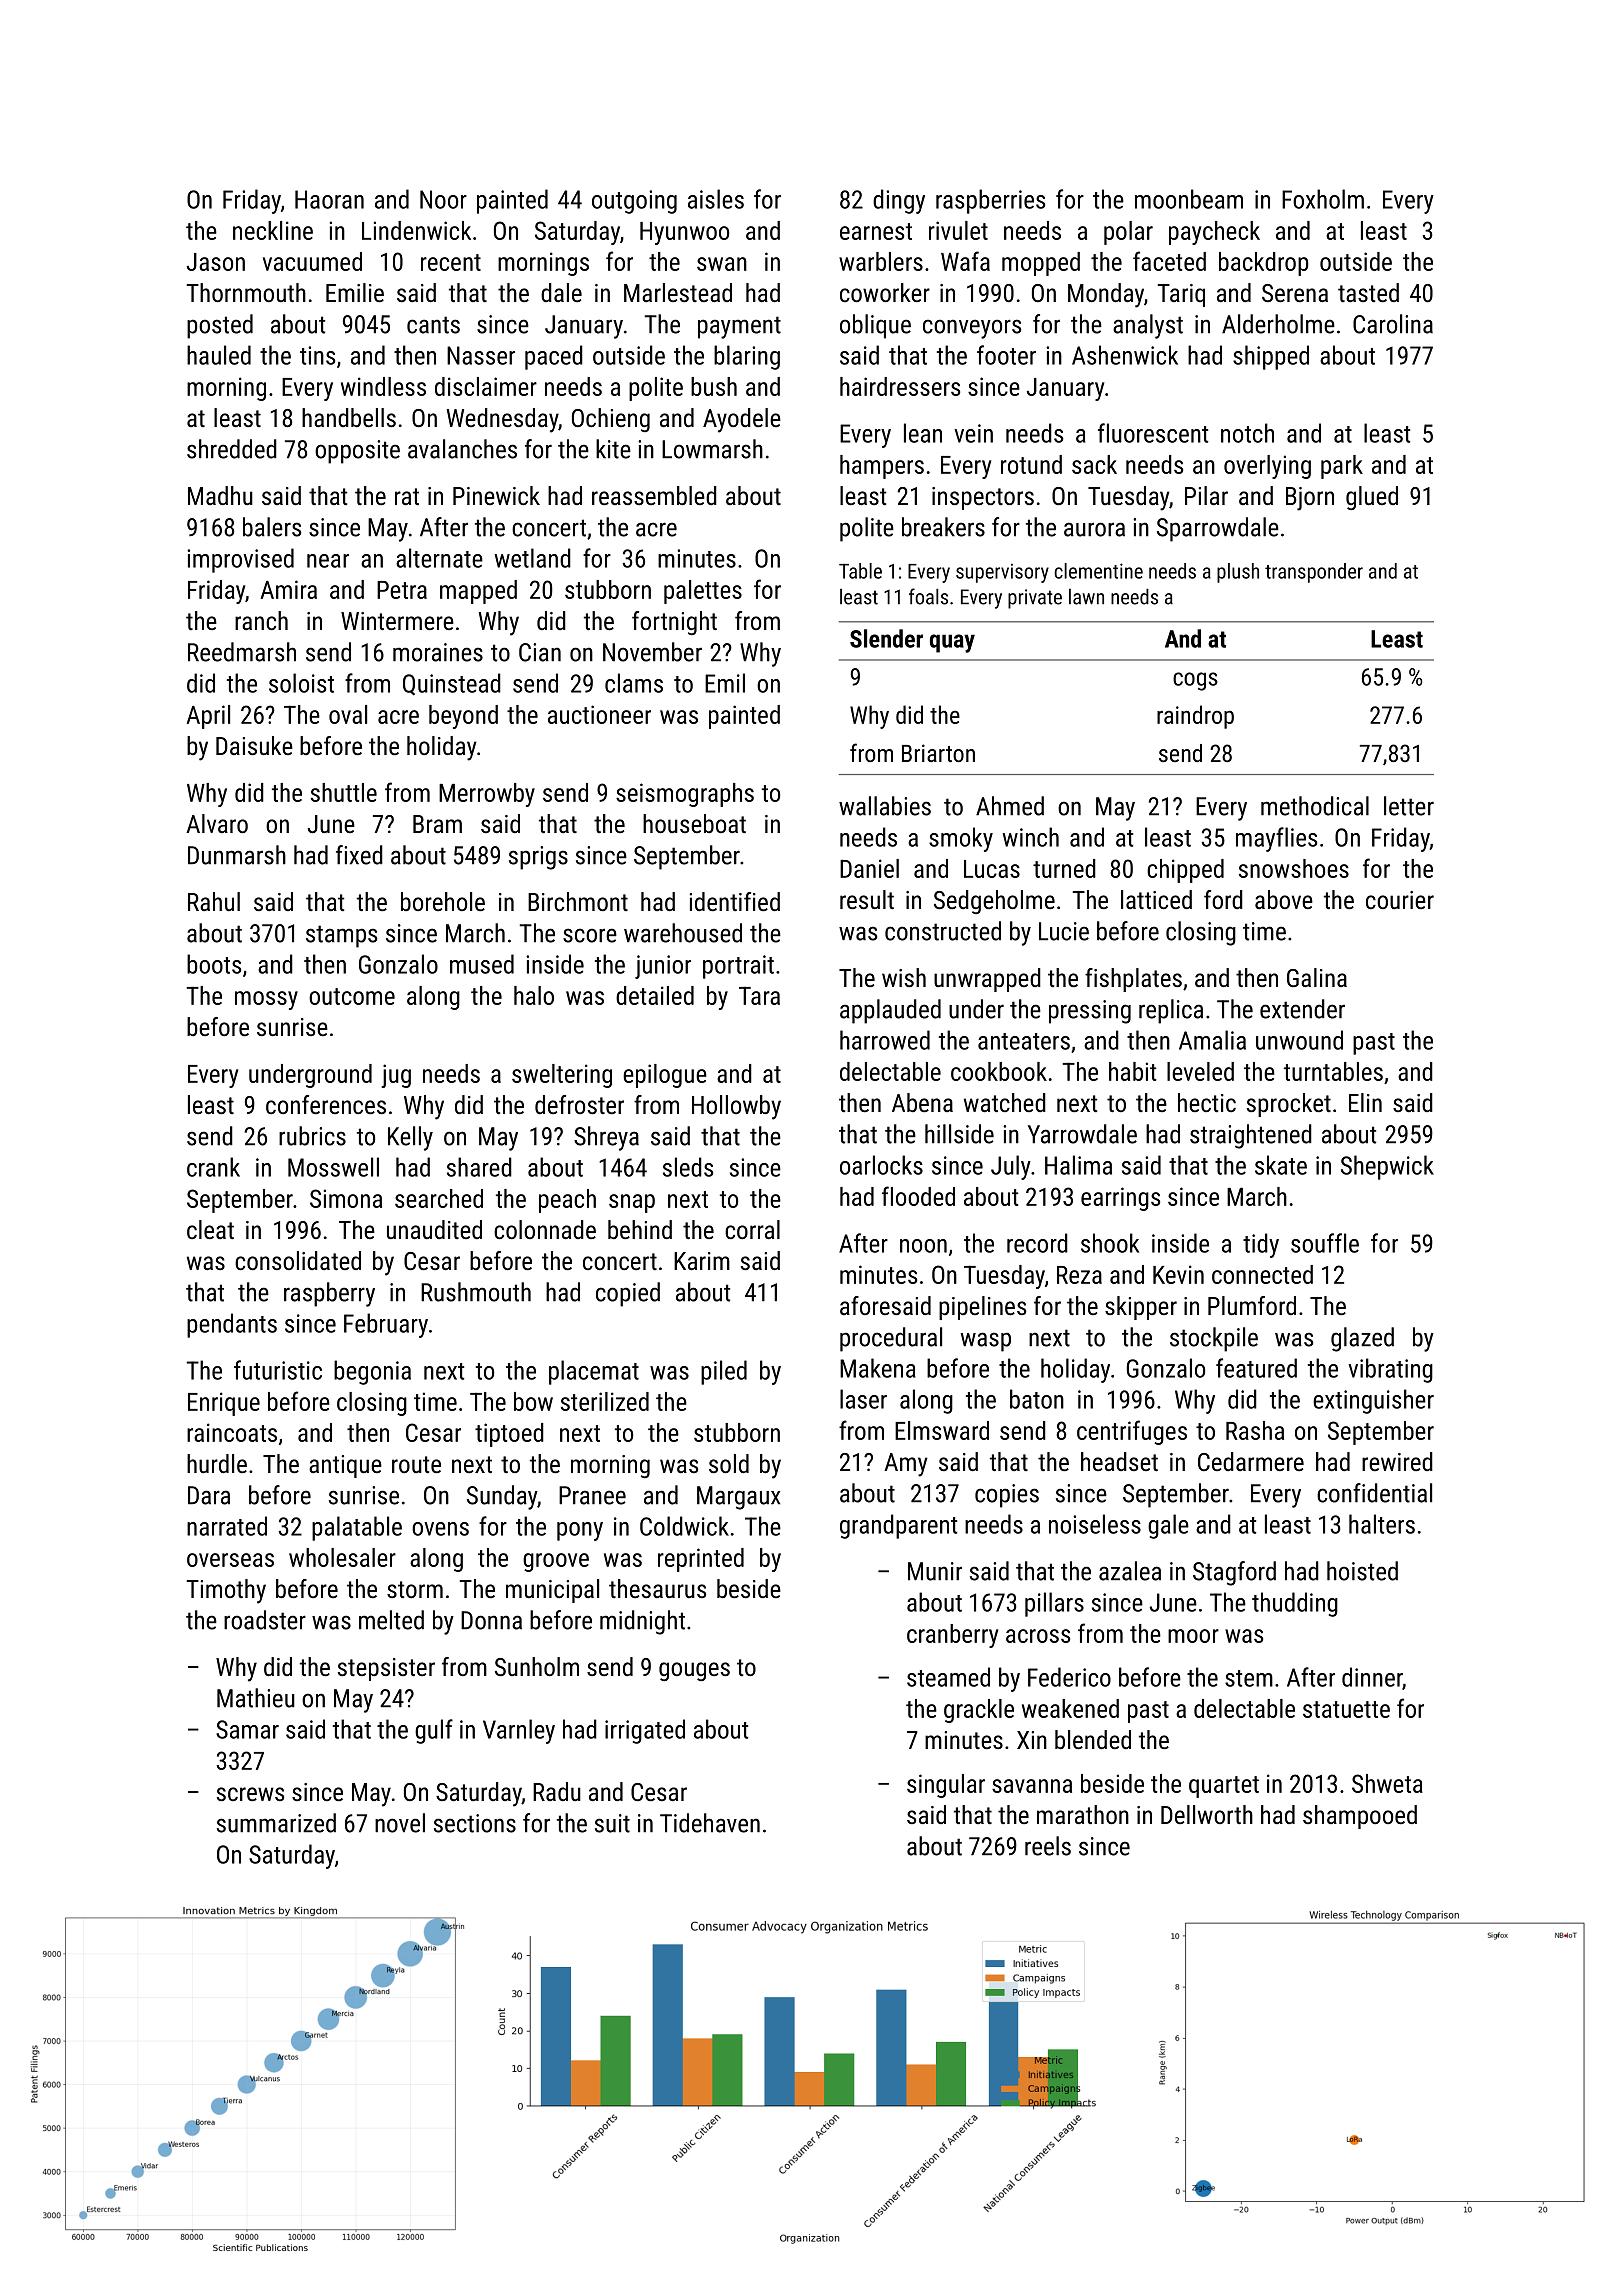 The image size is (1620, 2292). What do you see at coordinates (312, 261) in the screenshot?
I see `vacuumed` at bounding box center [312, 261].
